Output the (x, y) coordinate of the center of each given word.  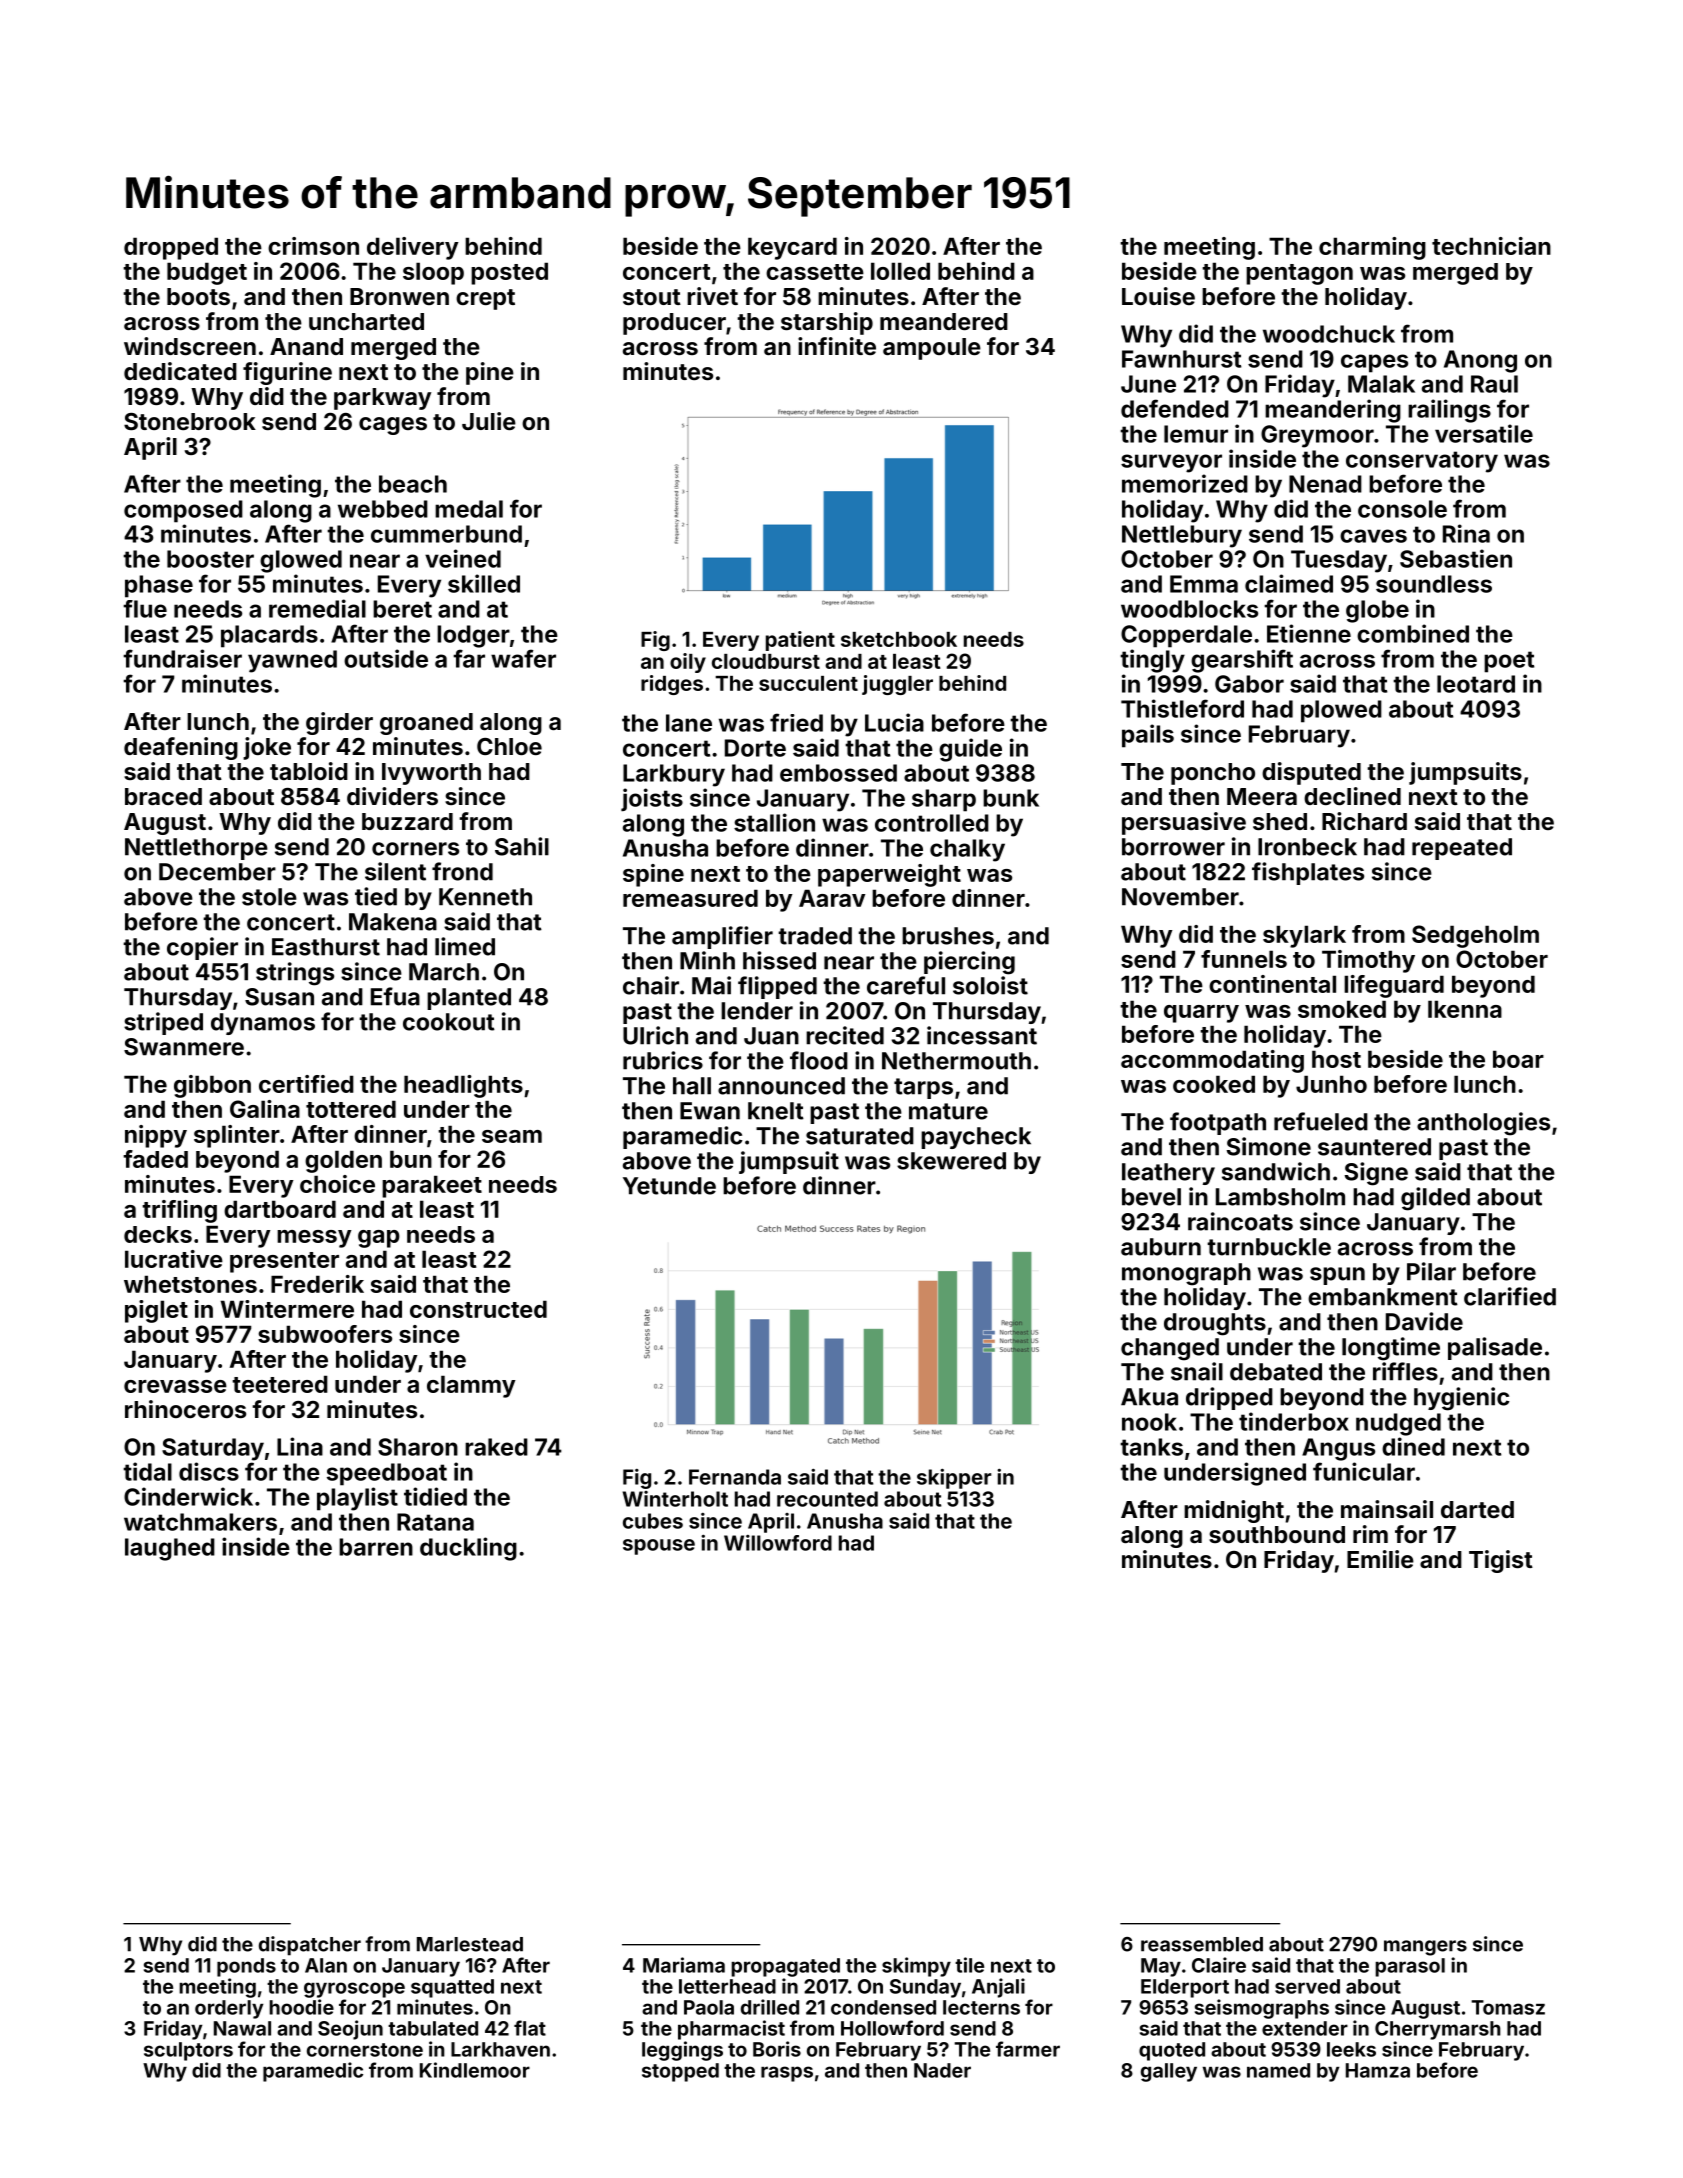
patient (800, 641)
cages (393, 426)
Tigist (1501, 1561)
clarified (1510, 1296)
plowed (1341, 711)
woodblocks (1189, 609)
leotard (1476, 684)
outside (386, 658)
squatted (452, 1988)
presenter (284, 1262)
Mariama (684, 1965)
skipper (954, 1479)
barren (376, 1547)
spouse (659, 1547)
